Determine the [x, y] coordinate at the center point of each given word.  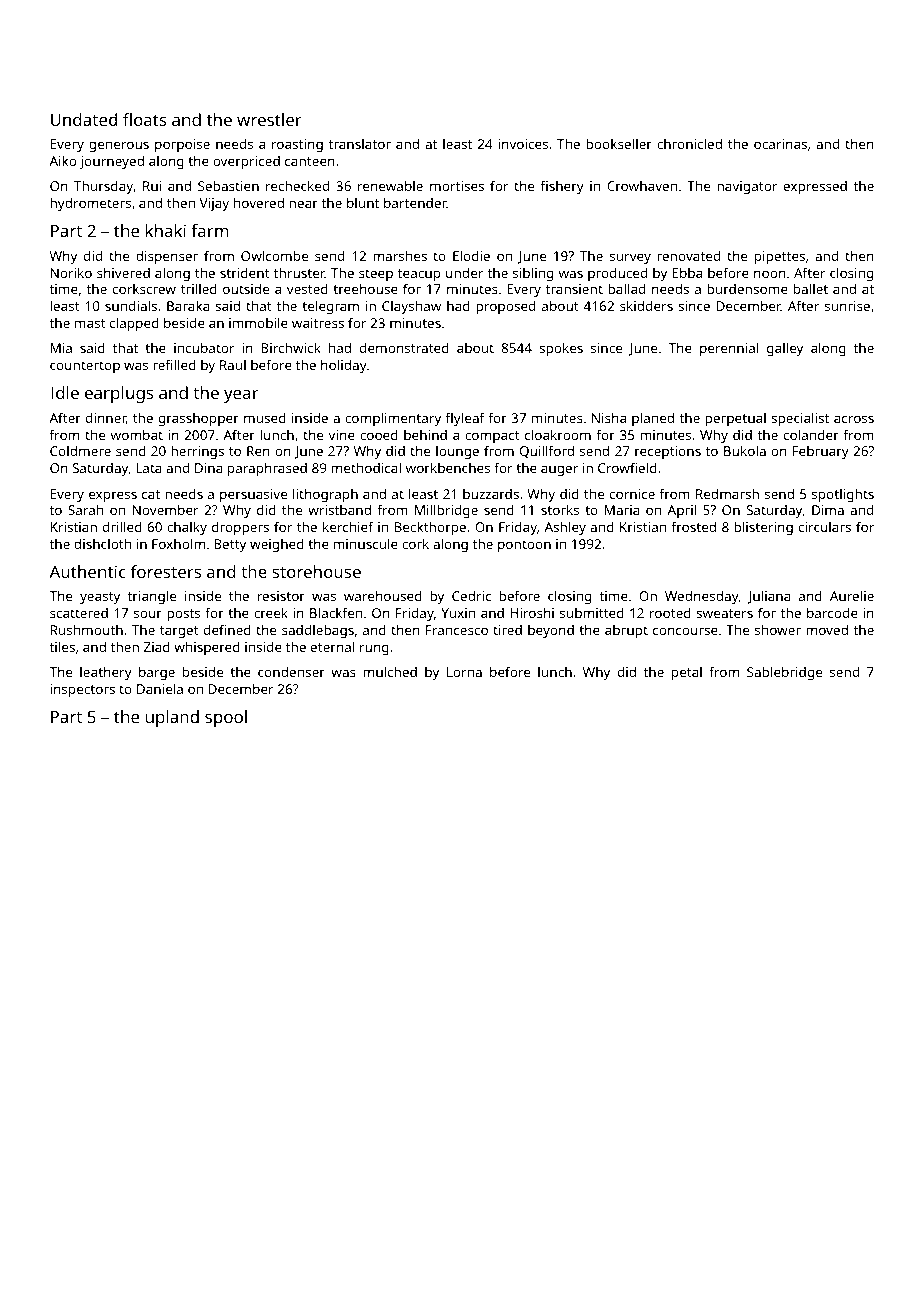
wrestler [269, 119]
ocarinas [780, 144]
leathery [106, 673]
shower [778, 629]
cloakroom [558, 434]
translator [360, 144]
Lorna [464, 672]
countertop [85, 367]
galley [785, 349]
